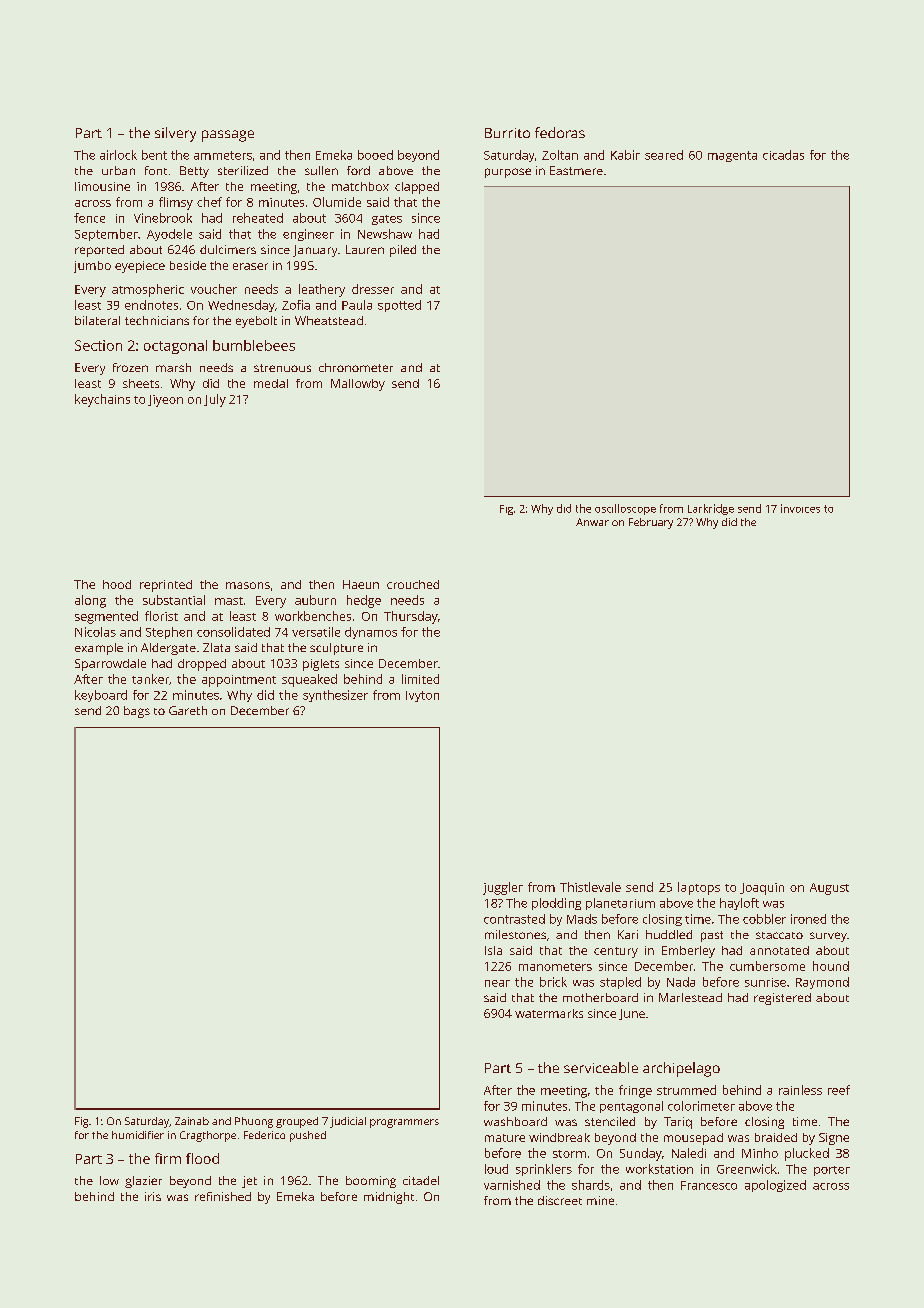 Image resolution: width=924 pixels, height=1308 pixels. I want to click on Burrito, so click(507, 133).
